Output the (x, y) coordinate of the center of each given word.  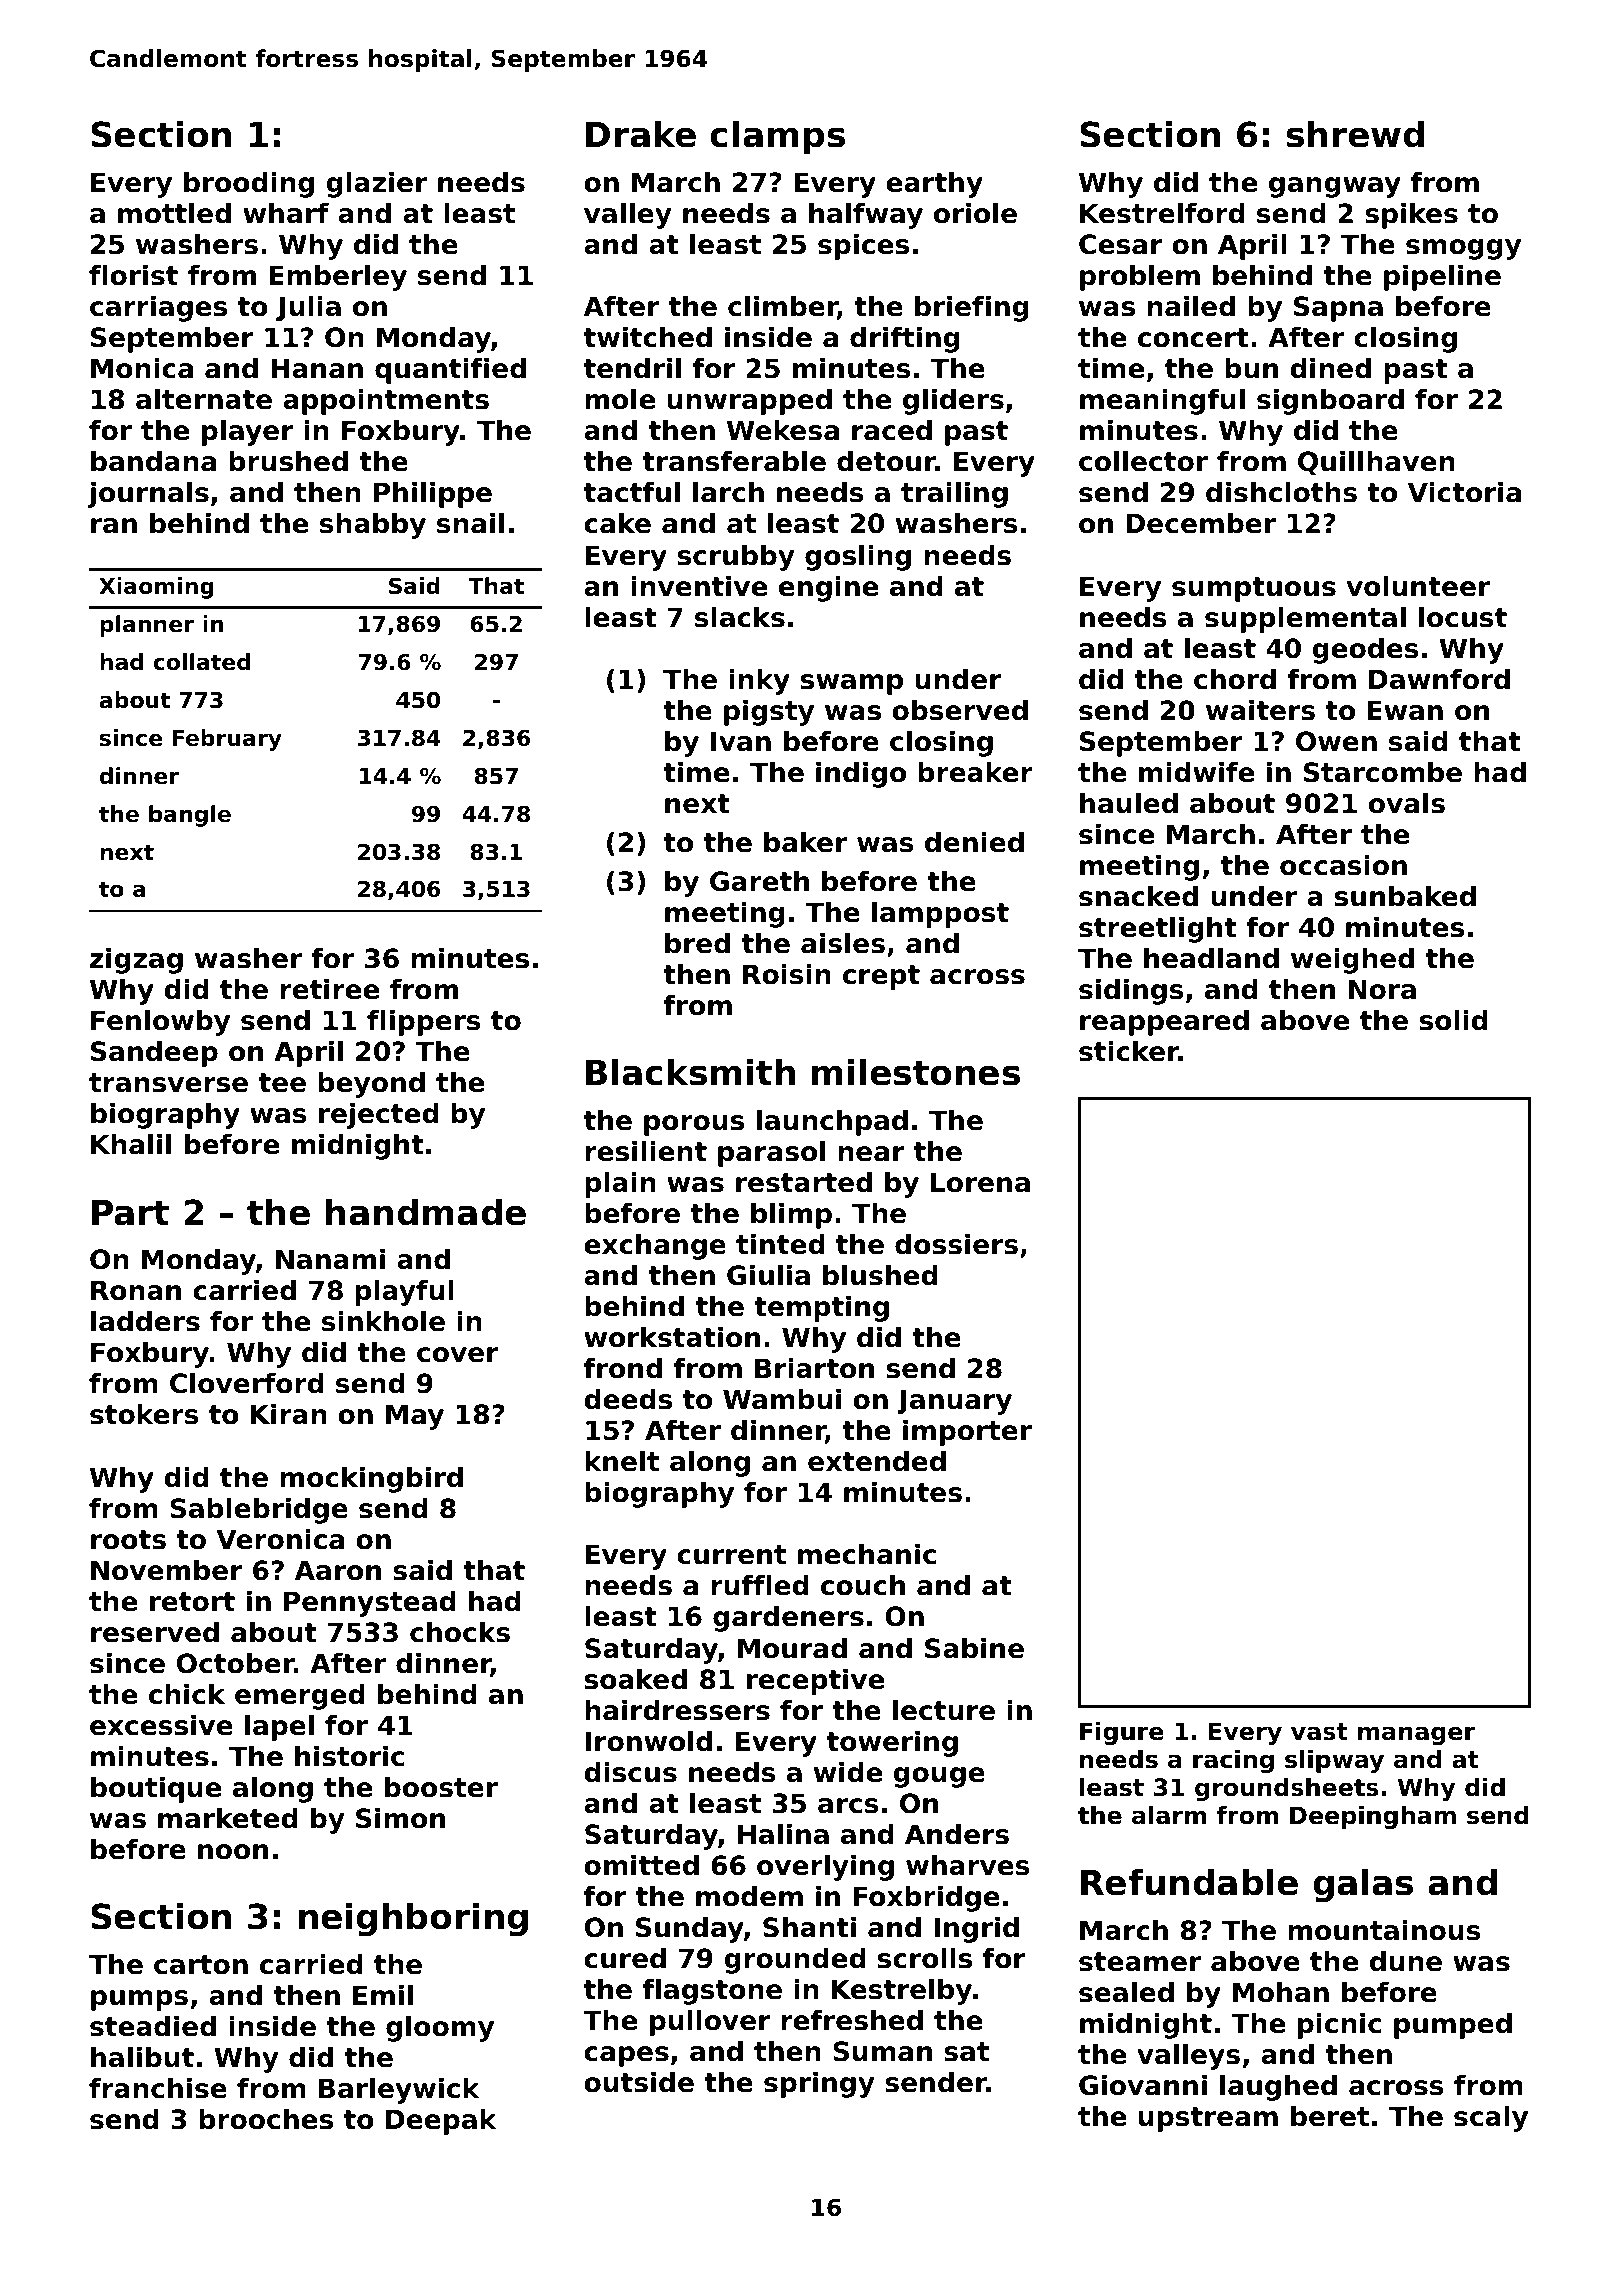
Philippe (433, 495)
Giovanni (1143, 2085)
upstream (1208, 2119)
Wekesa (783, 430)
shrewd (1355, 134)
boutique (156, 1790)
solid (1454, 1020)
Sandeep (154, 1054)
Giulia (768, 1275)
